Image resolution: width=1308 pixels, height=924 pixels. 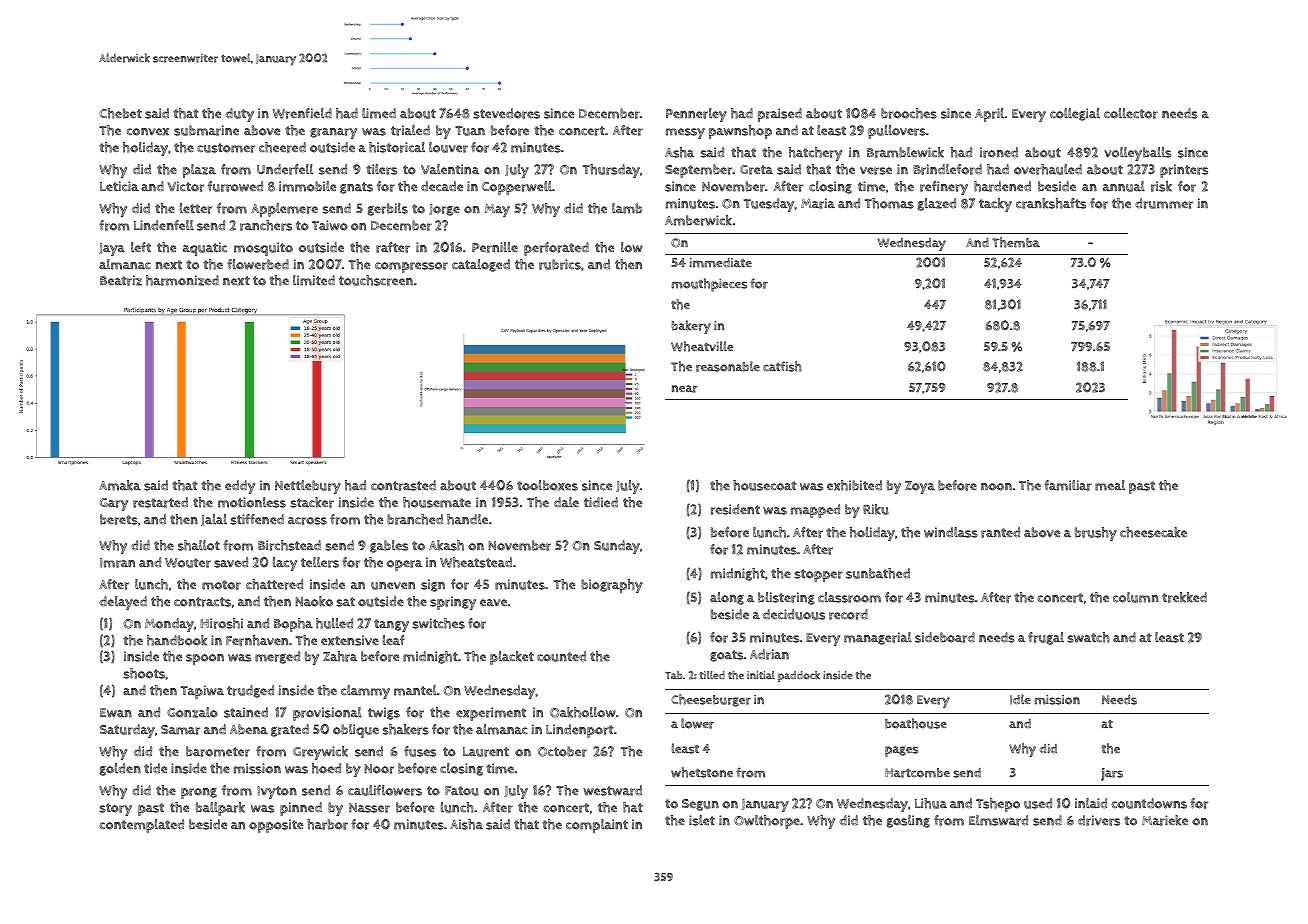 I want to click on Gonzalo, so click(x=192, y=712).
